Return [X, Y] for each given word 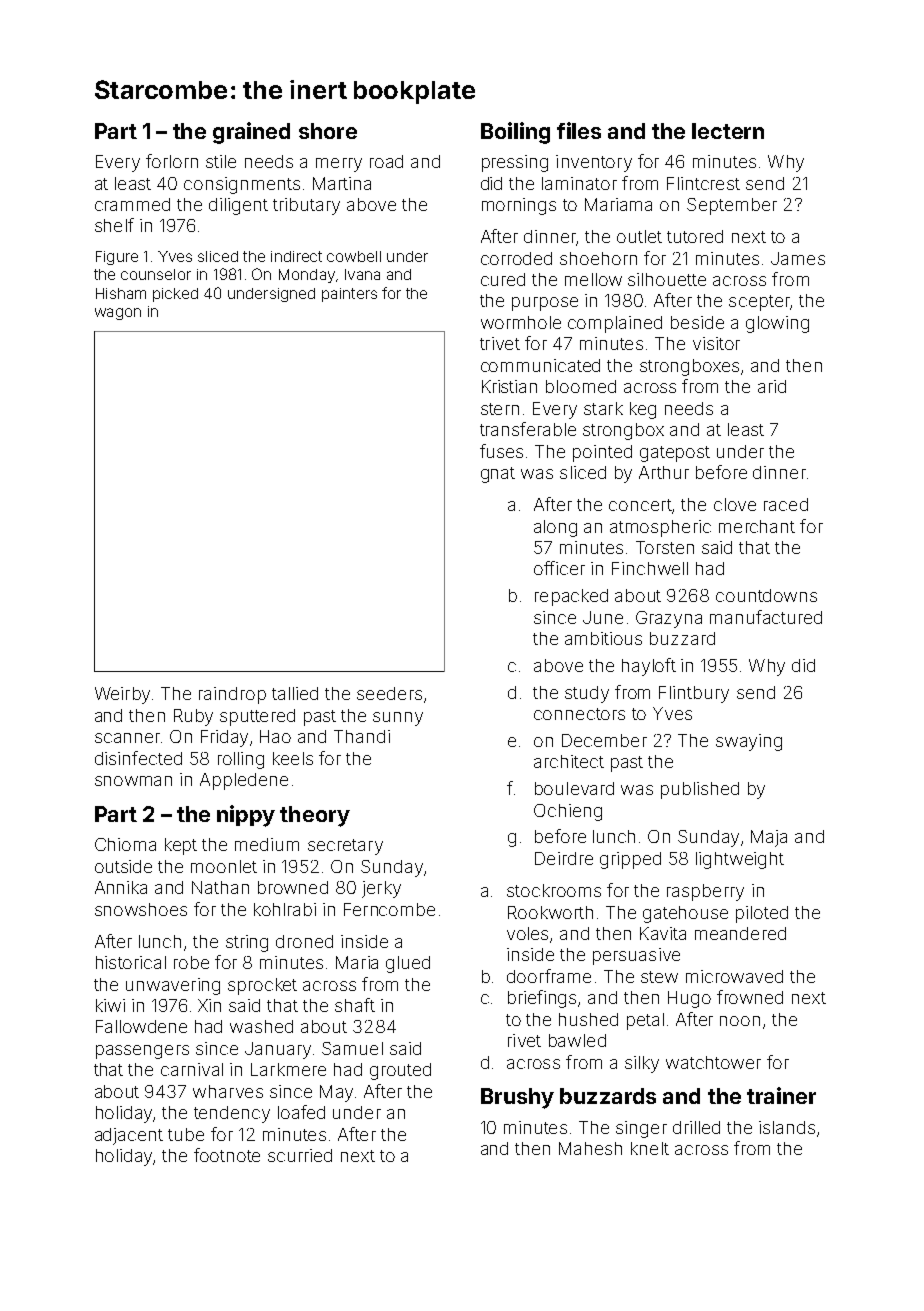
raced [786, 504]
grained [251, 133]
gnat [498, 475]
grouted [400, 1071]
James [798, 258]
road [386, 161]
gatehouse [685, 914]
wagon [118, 314]
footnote [227, 1155]
